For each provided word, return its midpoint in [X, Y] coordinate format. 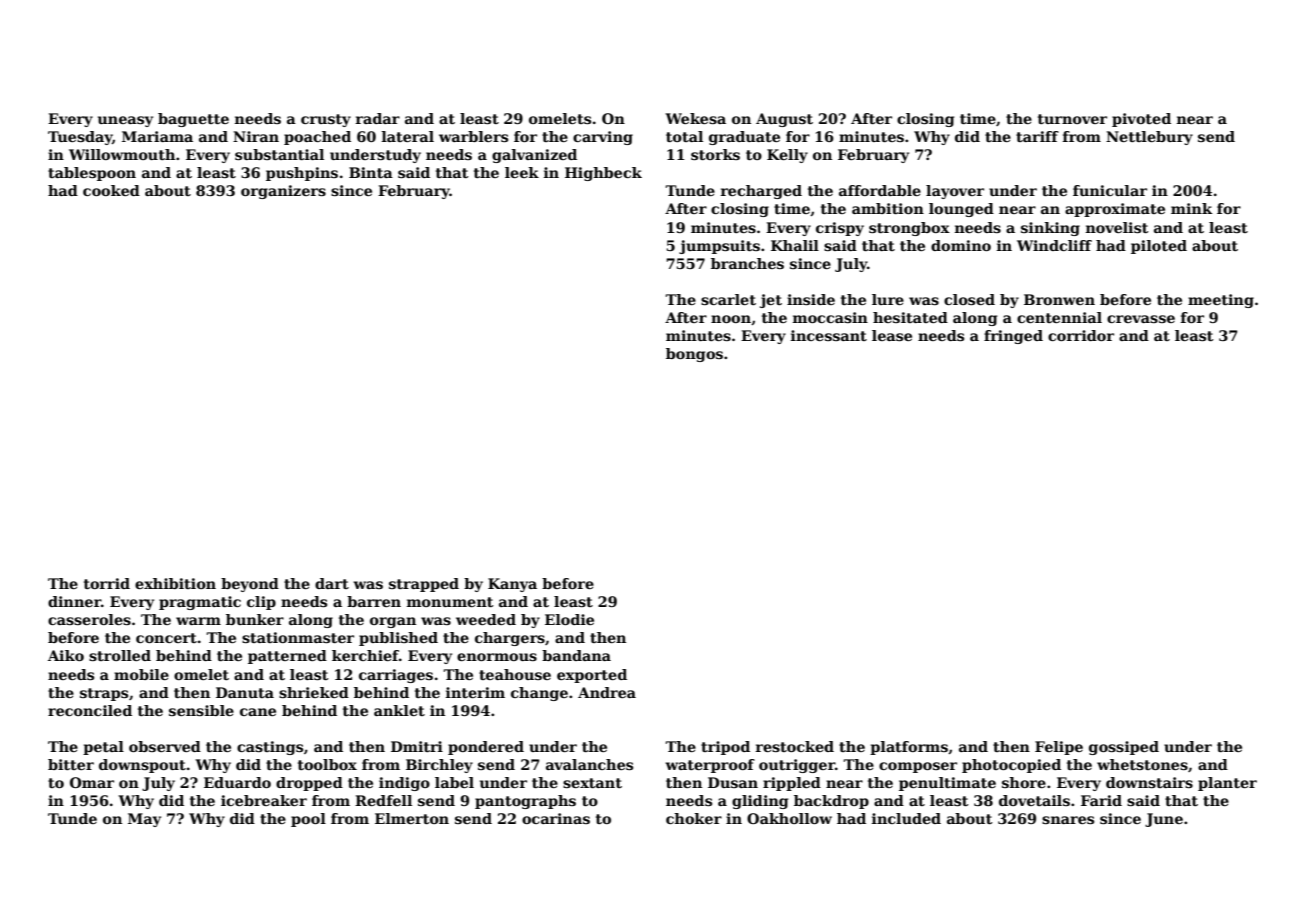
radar [378, 118]
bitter [71, 764]
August [784, 120]
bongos [694, 355]
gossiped [1124, 748]
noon [731, 319]
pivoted [1141, 120]
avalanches [589, 764]
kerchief [365, 655]
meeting [1221, 301]
